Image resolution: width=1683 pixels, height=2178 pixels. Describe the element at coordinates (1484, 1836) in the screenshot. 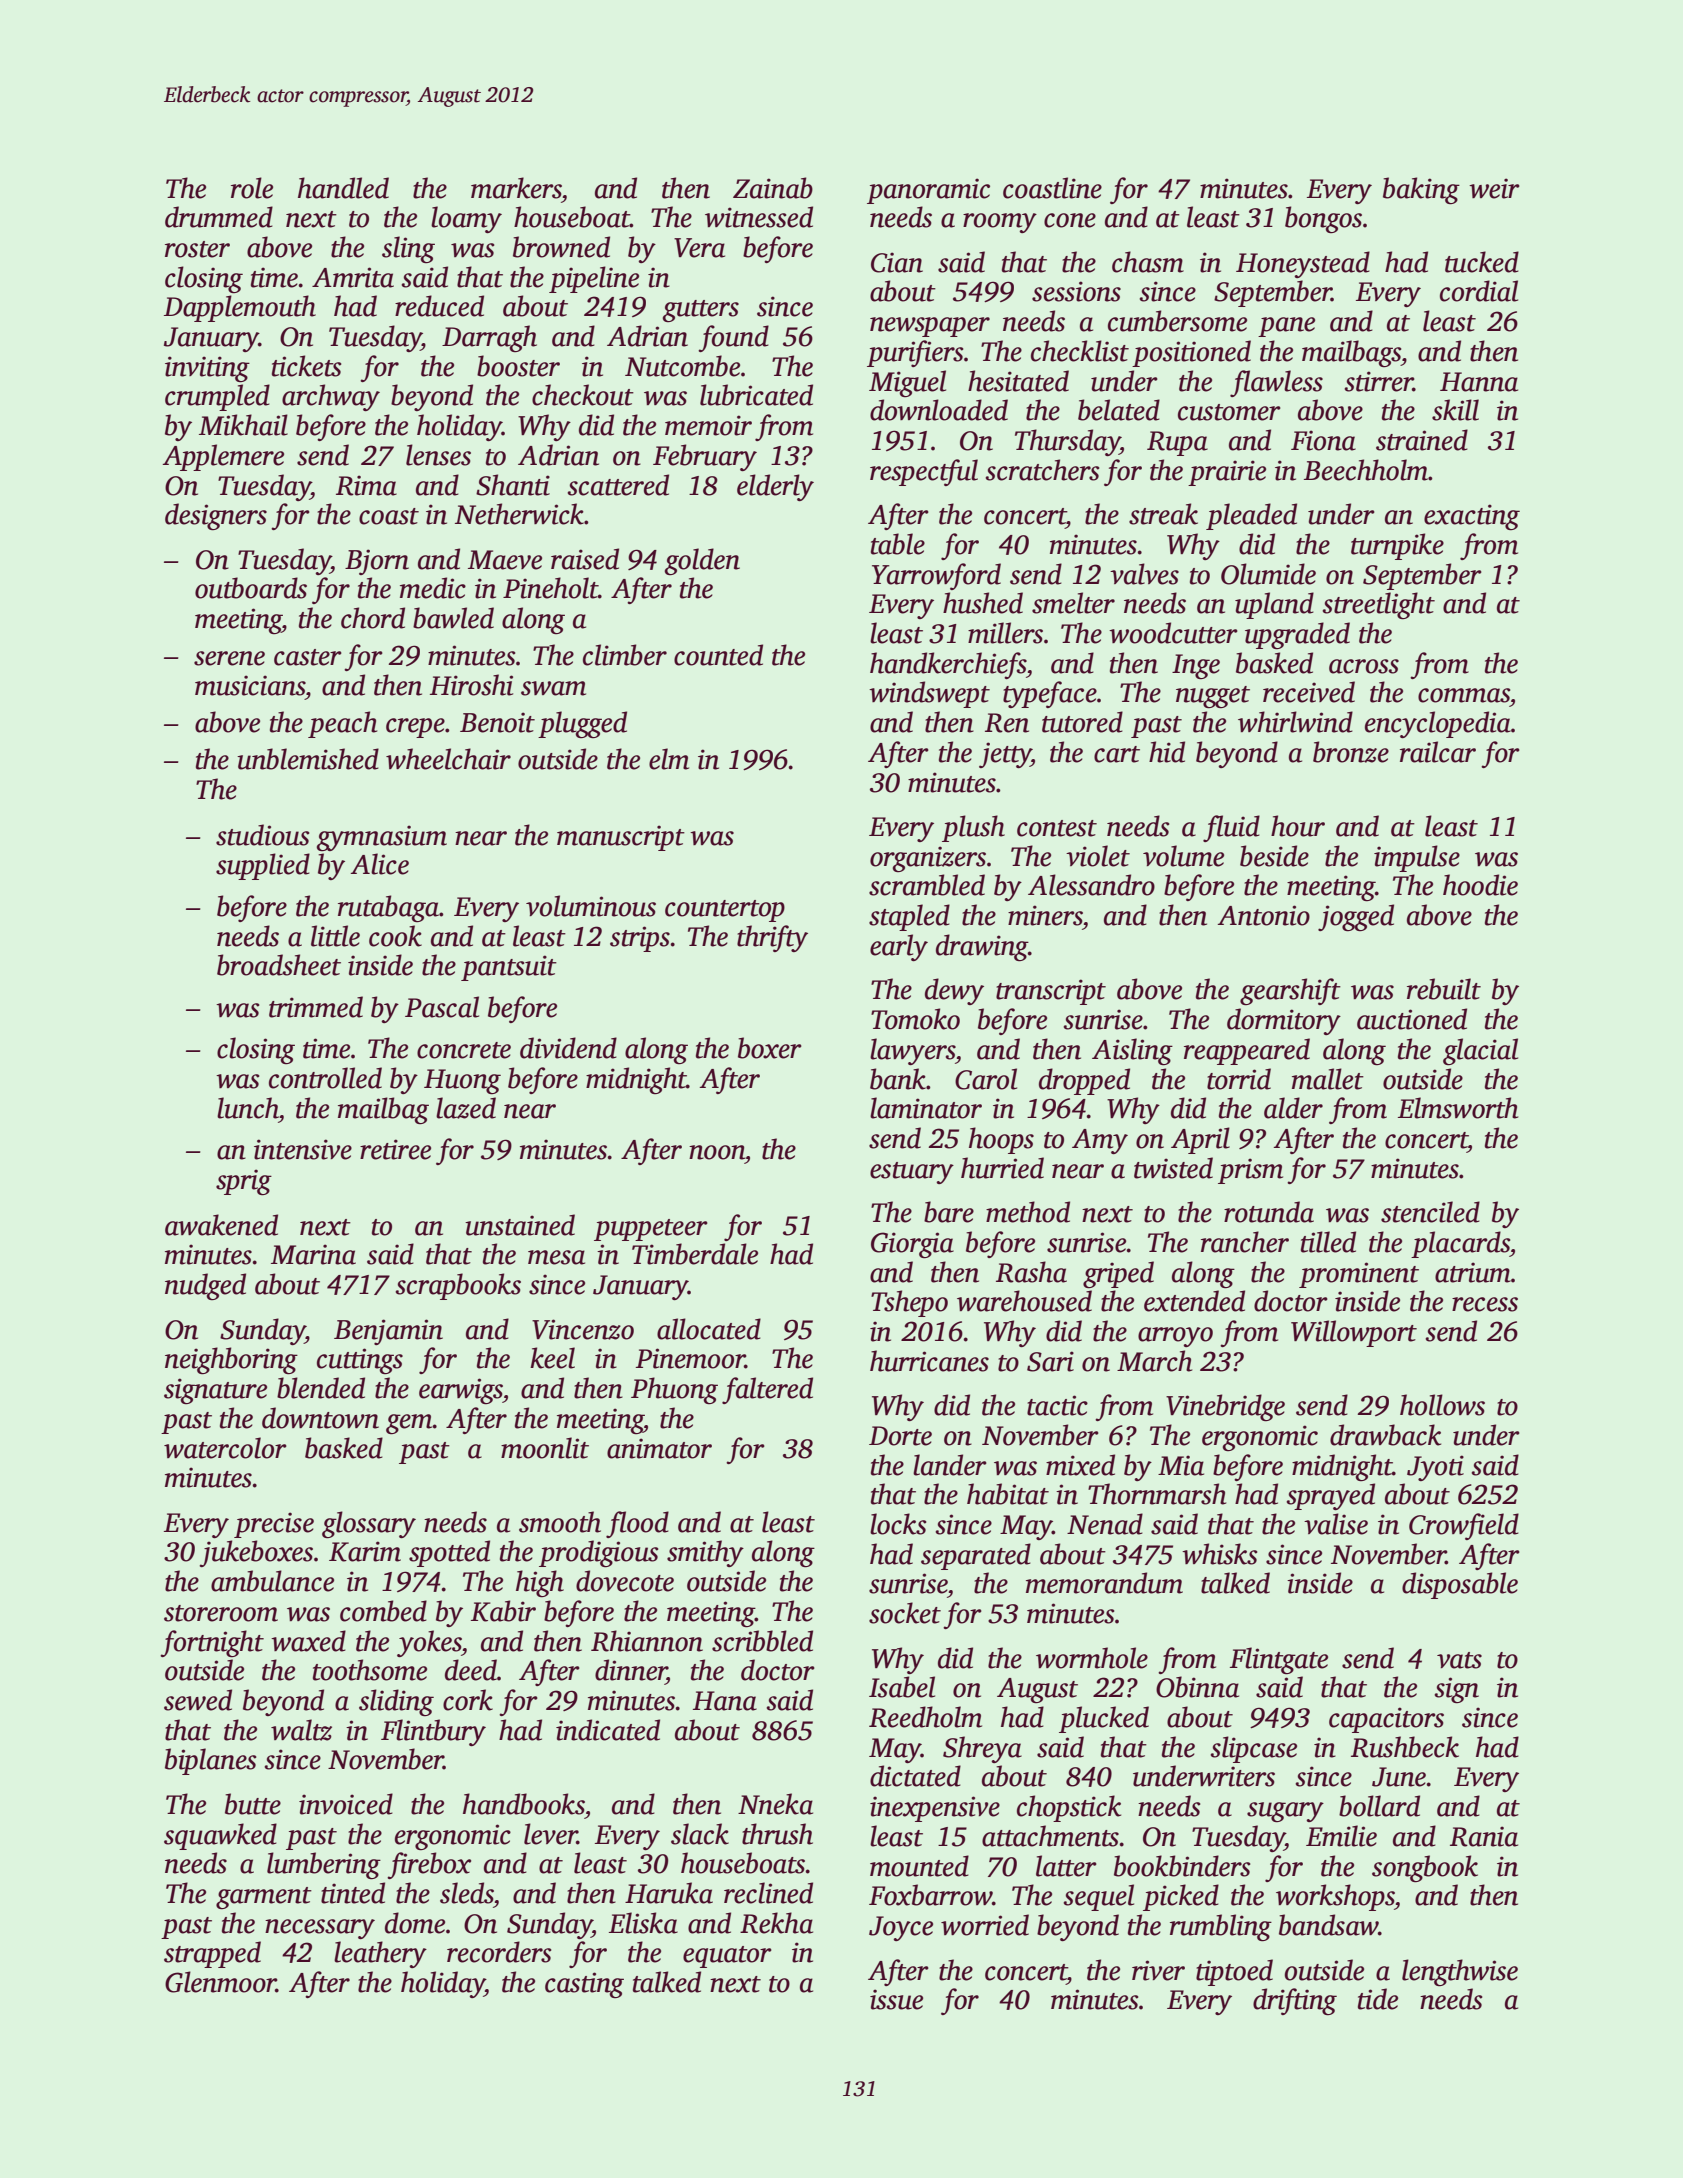

I see `Rania` at that location.
